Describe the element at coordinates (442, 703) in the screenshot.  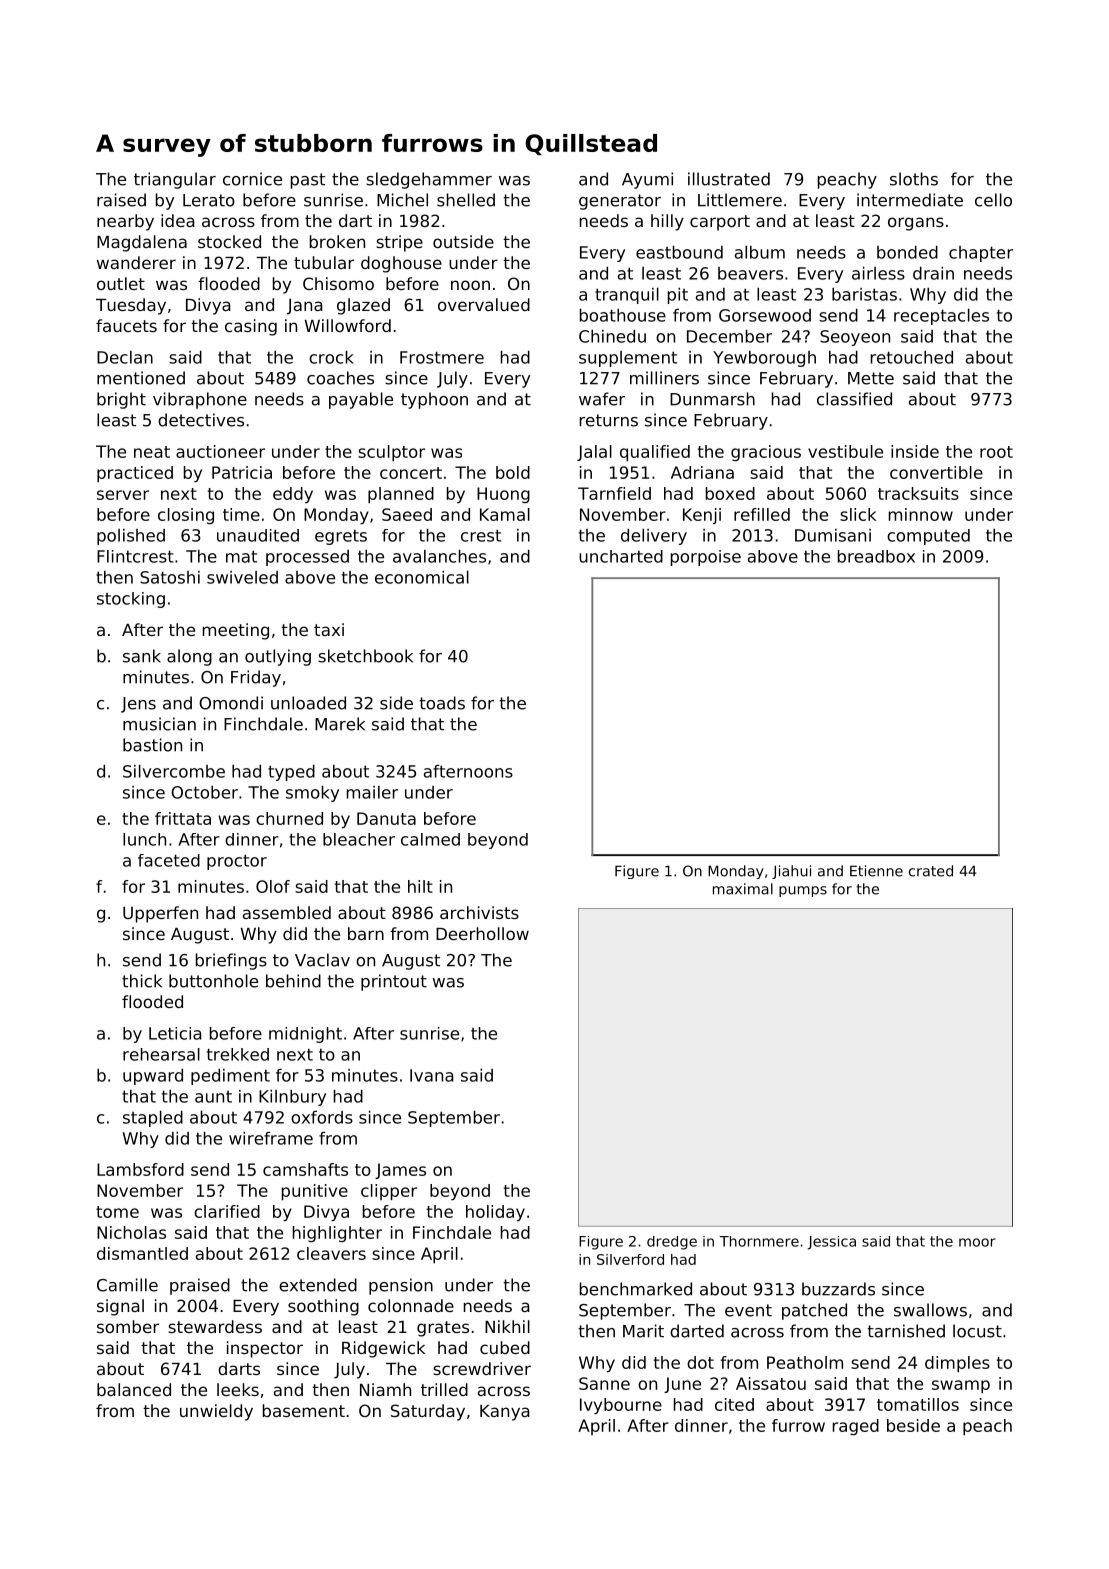
I see `toads` at that location.
